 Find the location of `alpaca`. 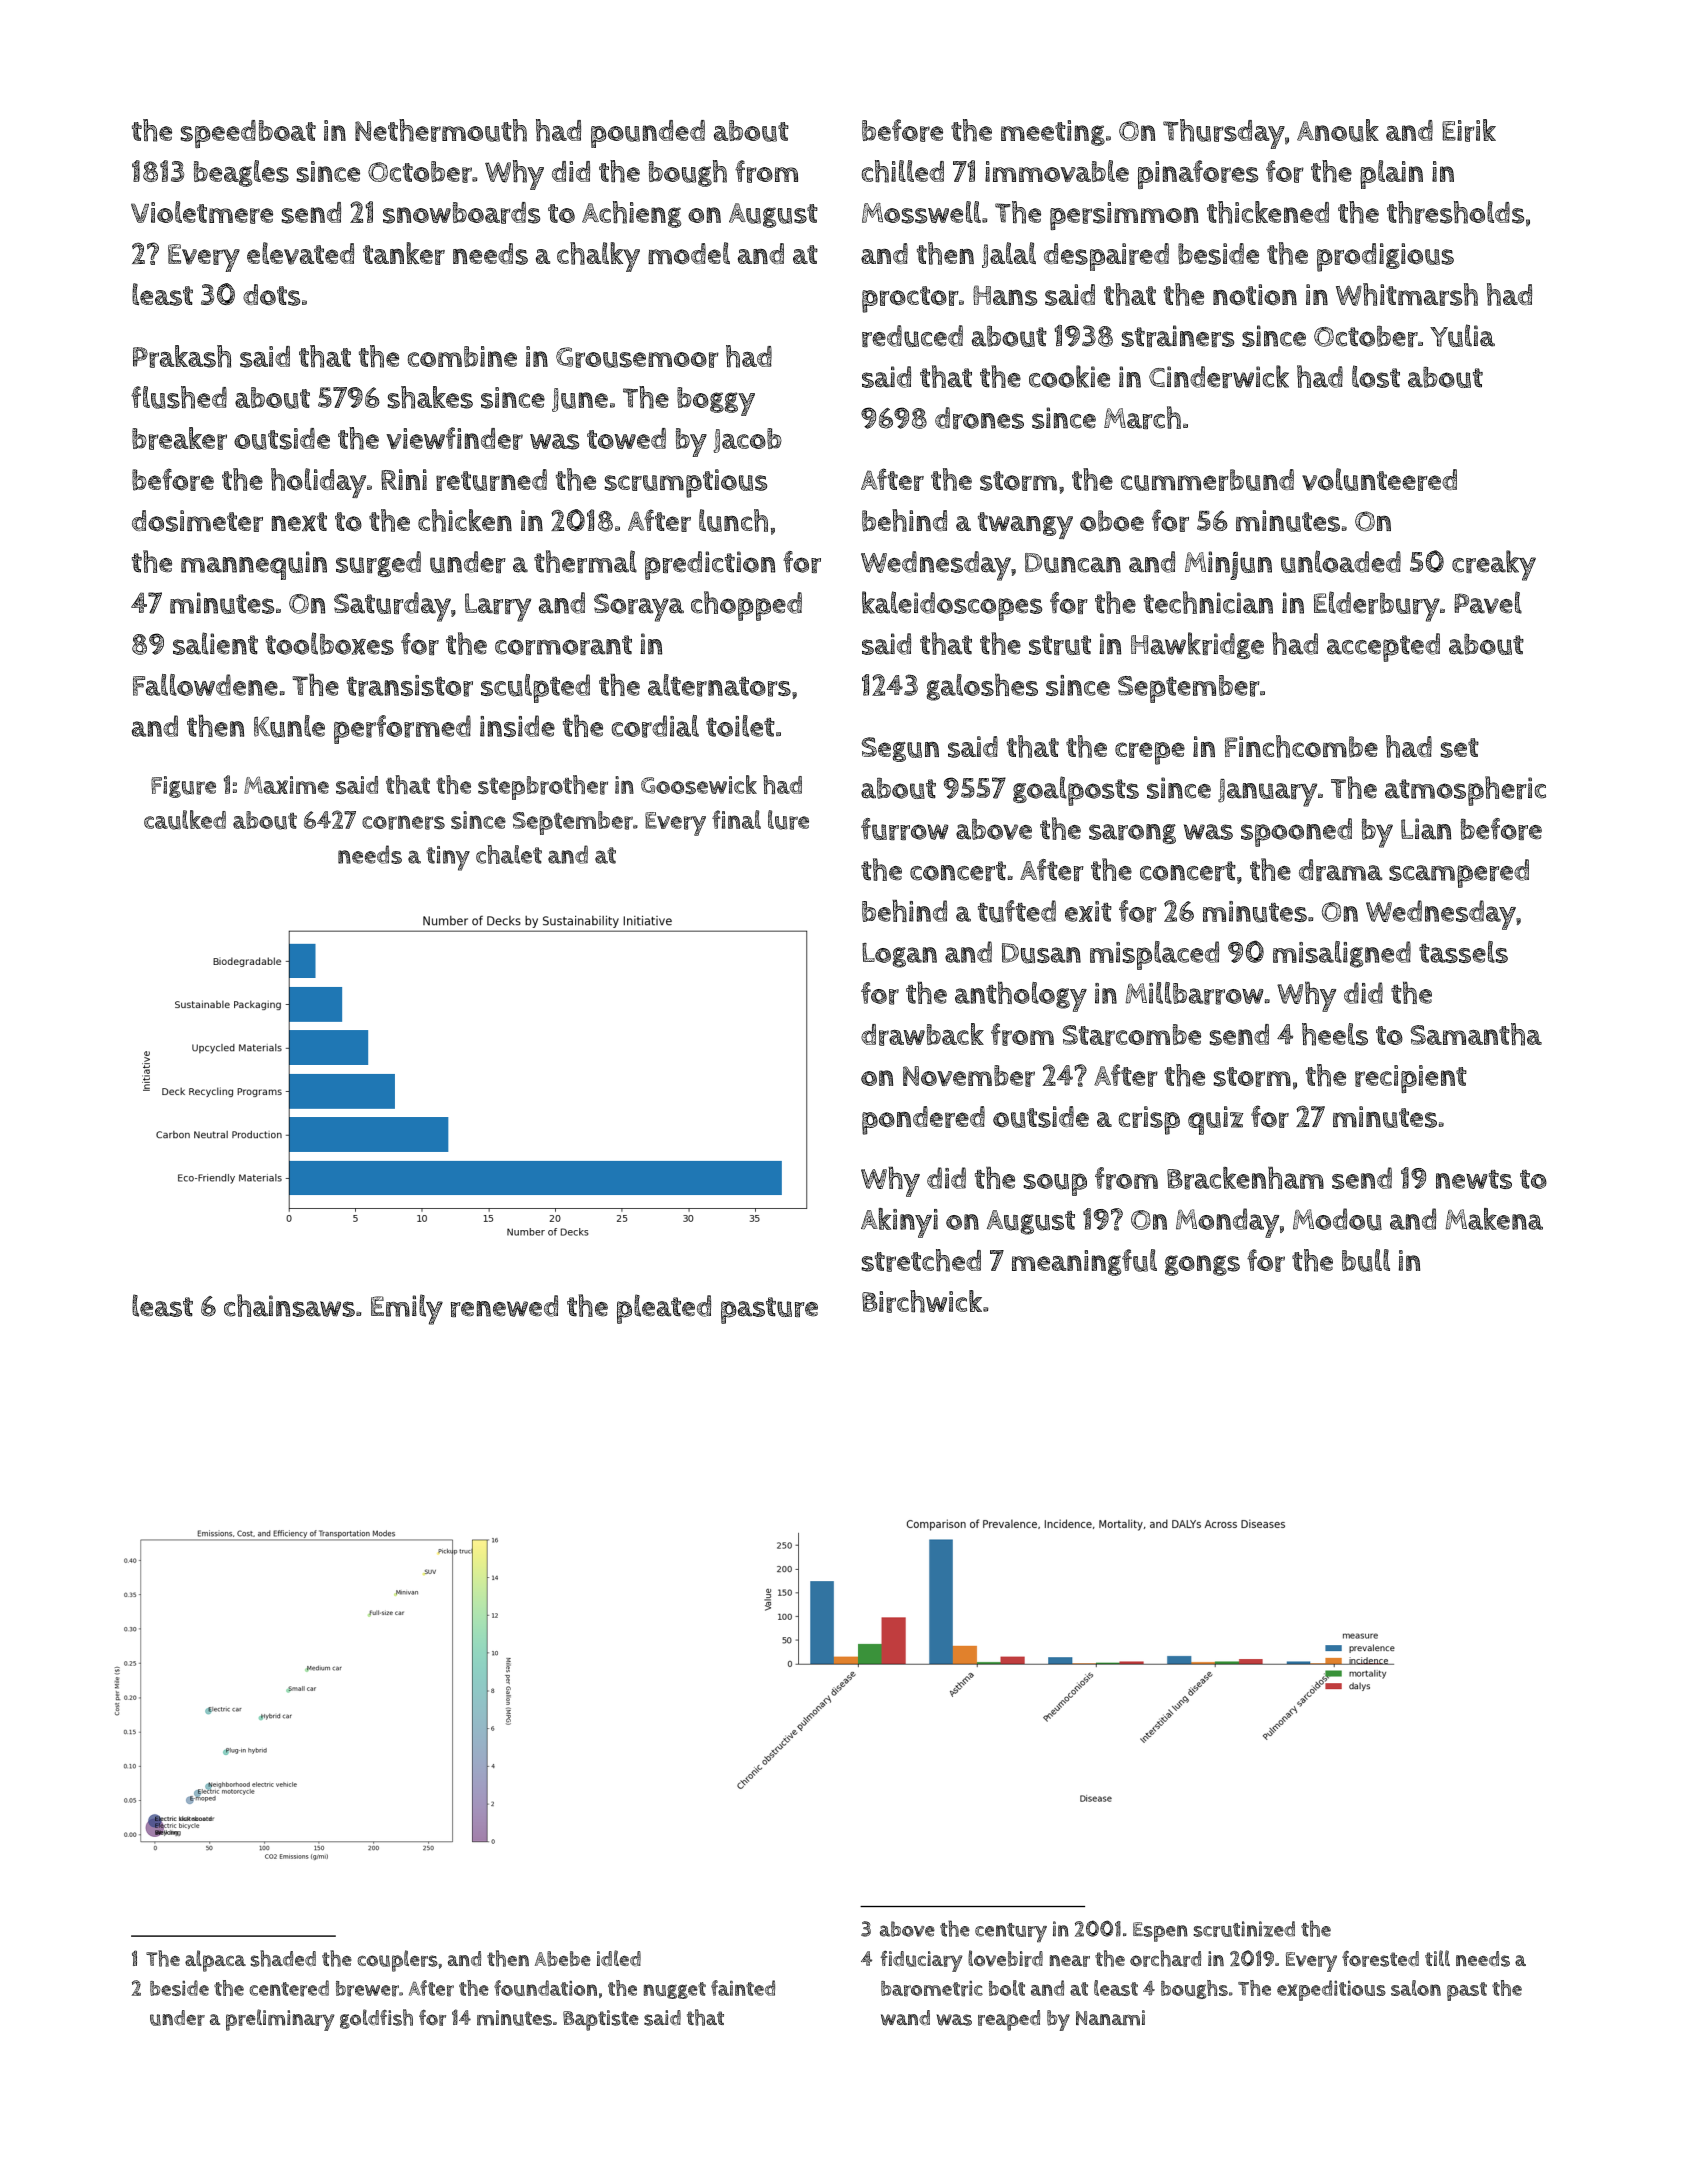

alpaca is located at coordinates (215, 1961).
